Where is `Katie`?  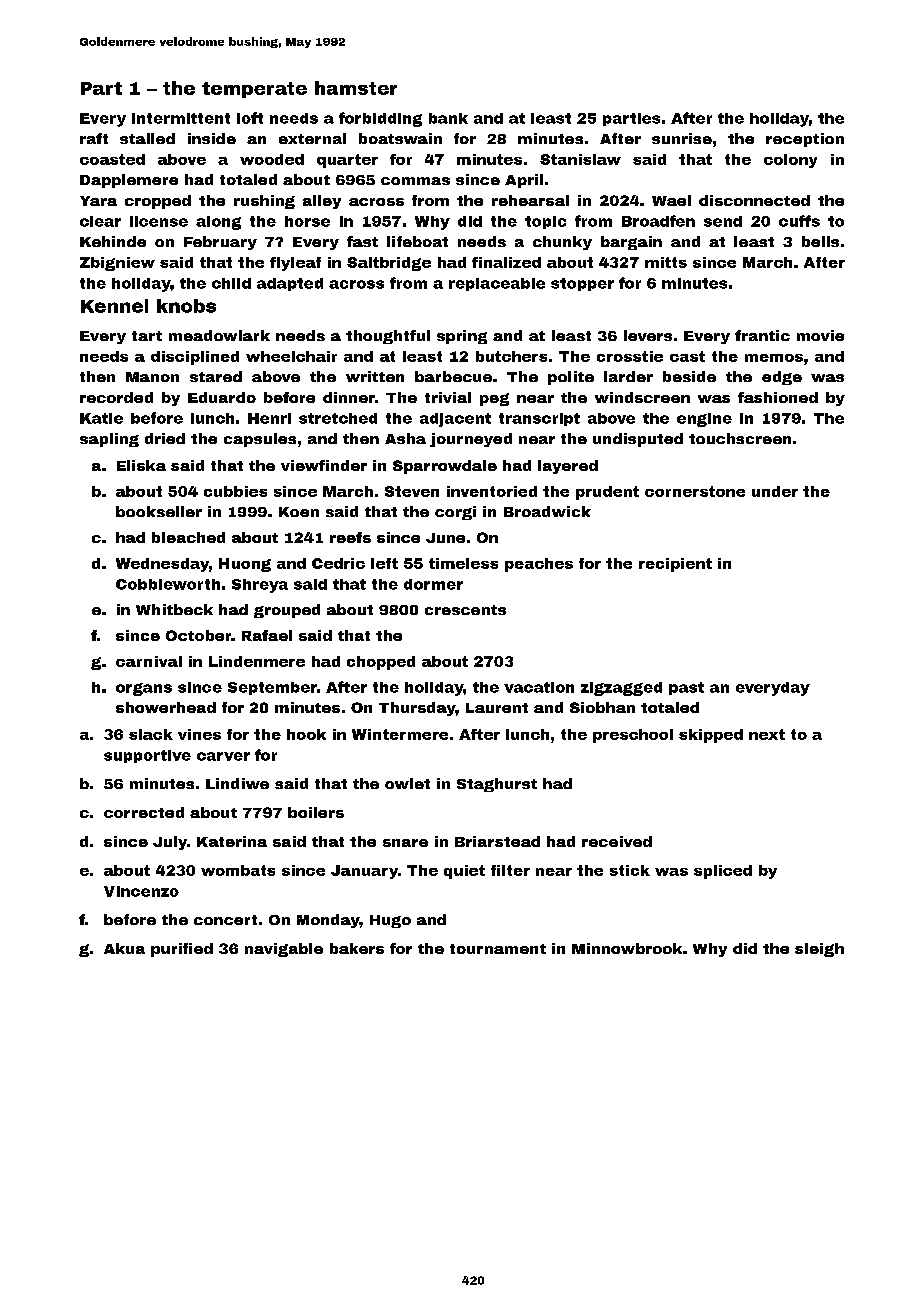 Katie is located at coordinates (101, 418).
